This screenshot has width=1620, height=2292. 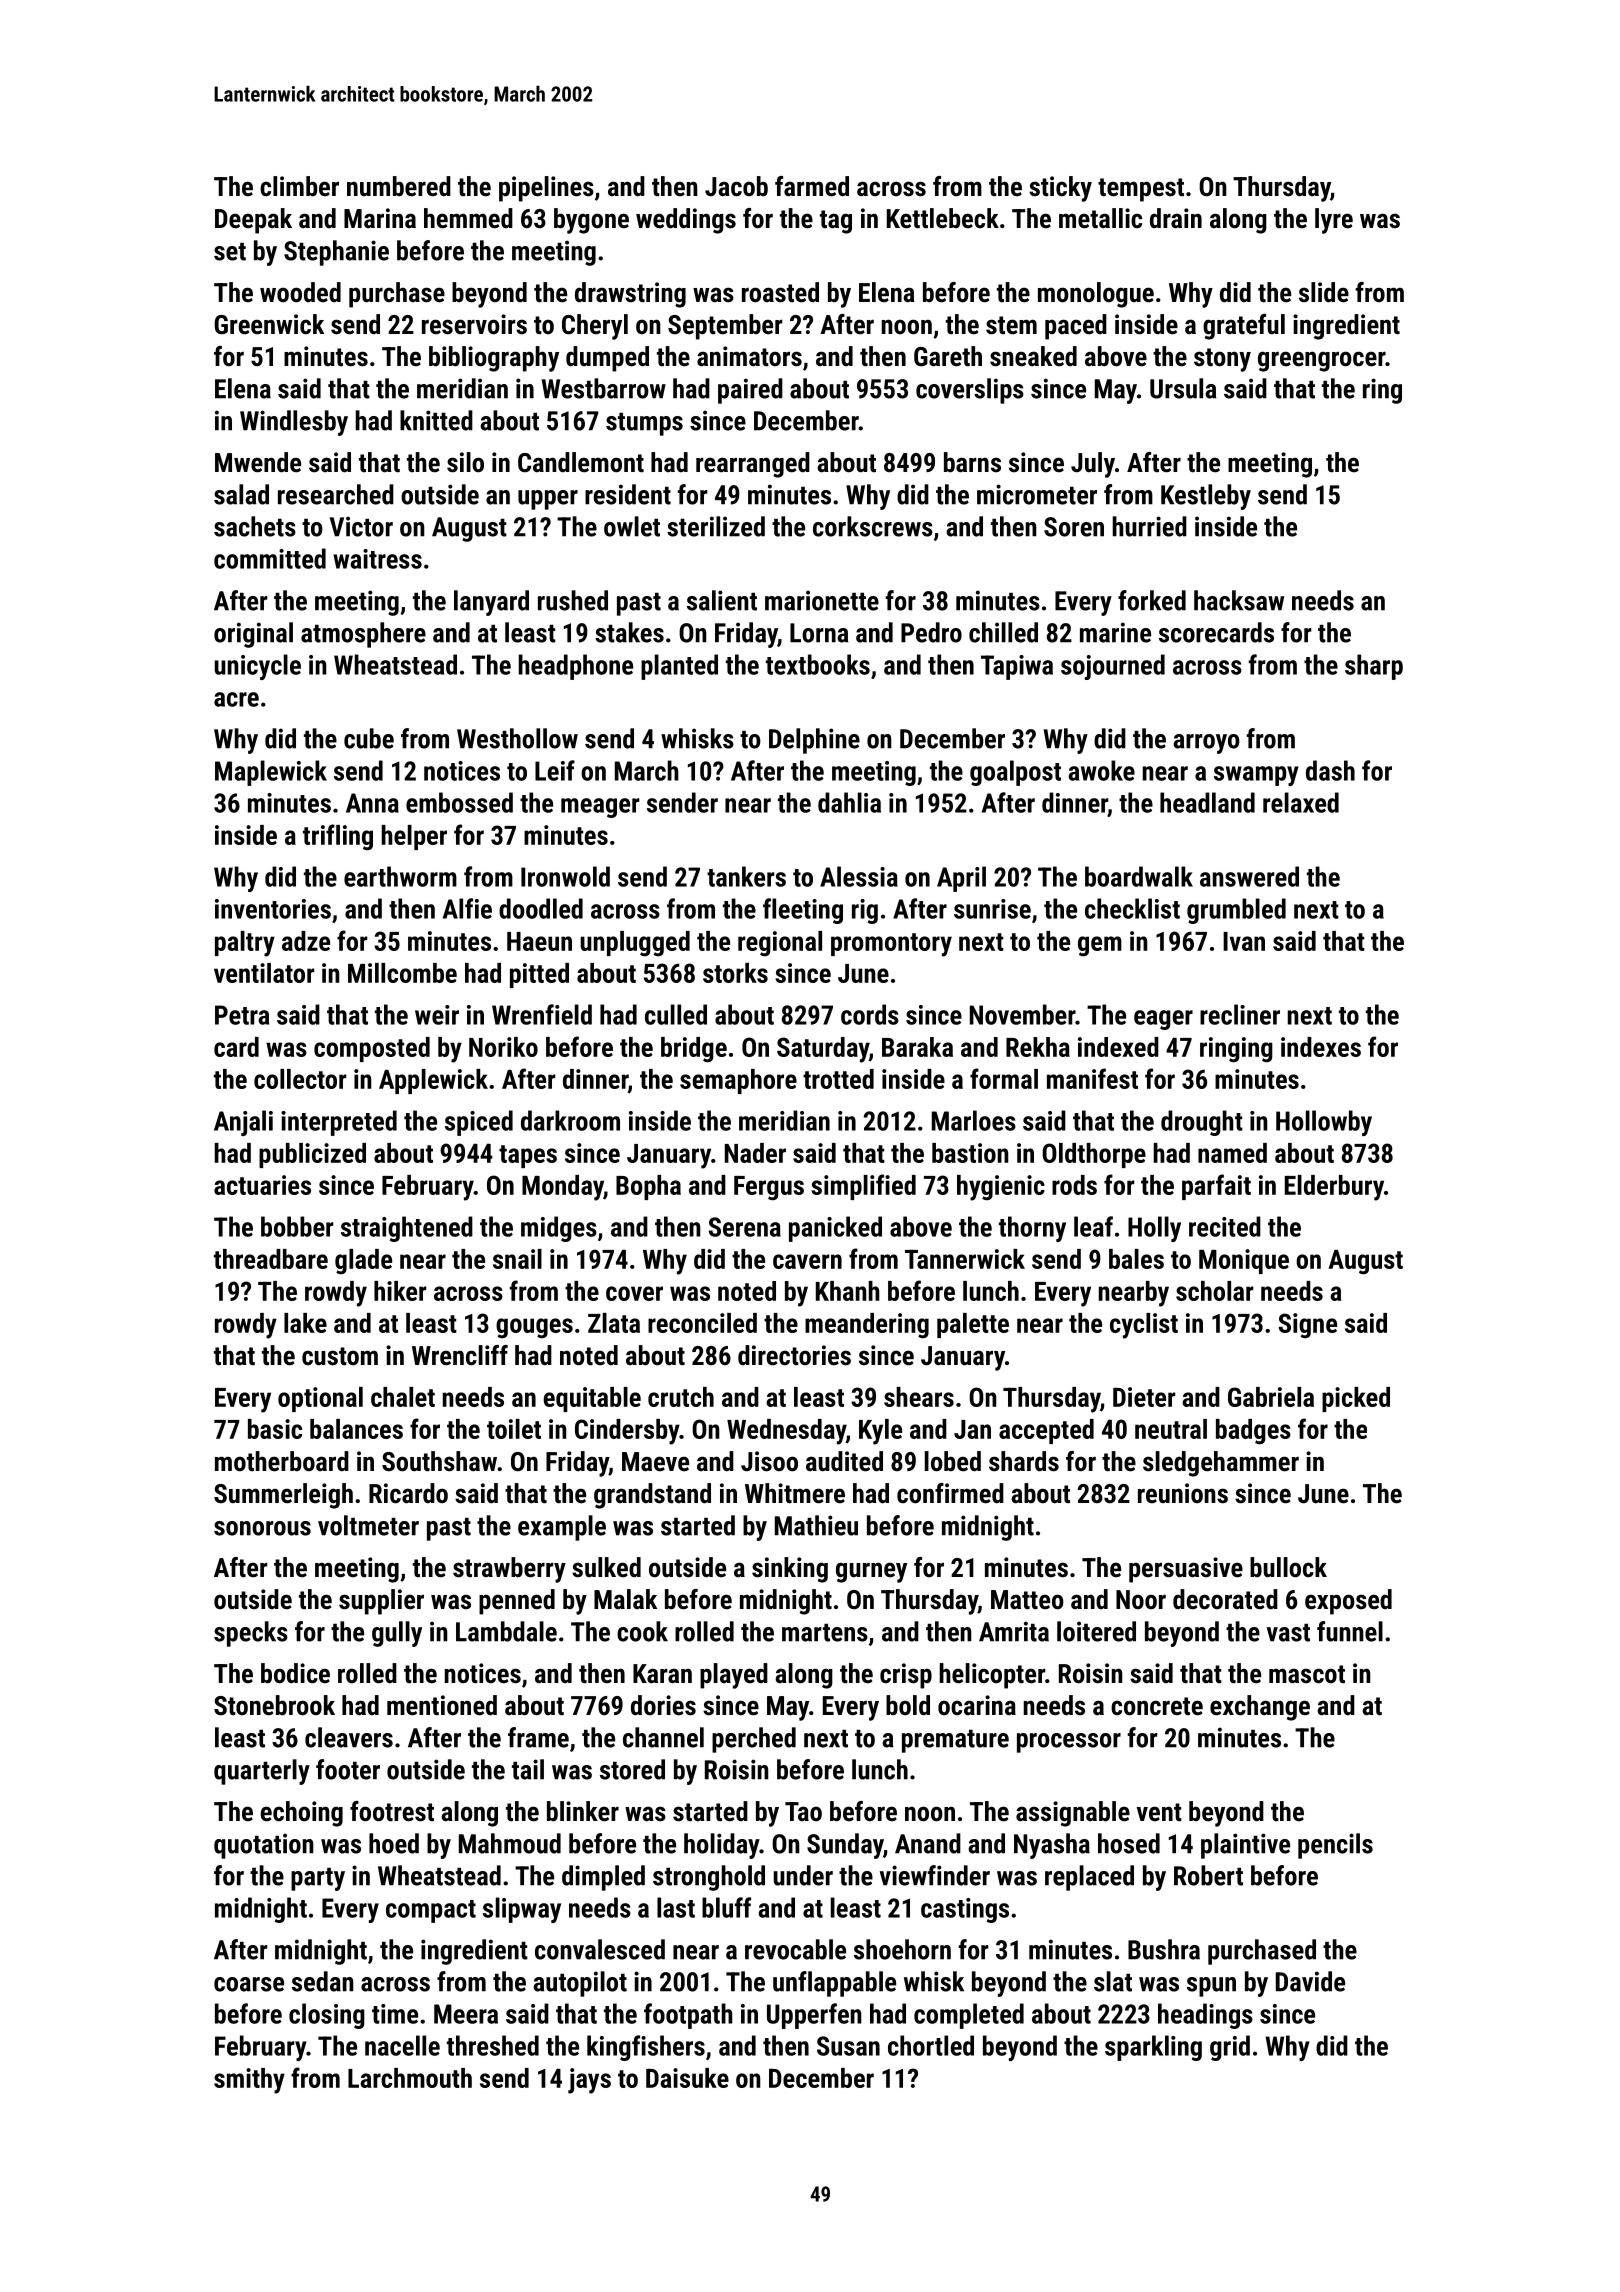 What do you see at coordinates (1141, 190) in the screenshot?
I see `tempest` at bounding box center [1141, 190].
